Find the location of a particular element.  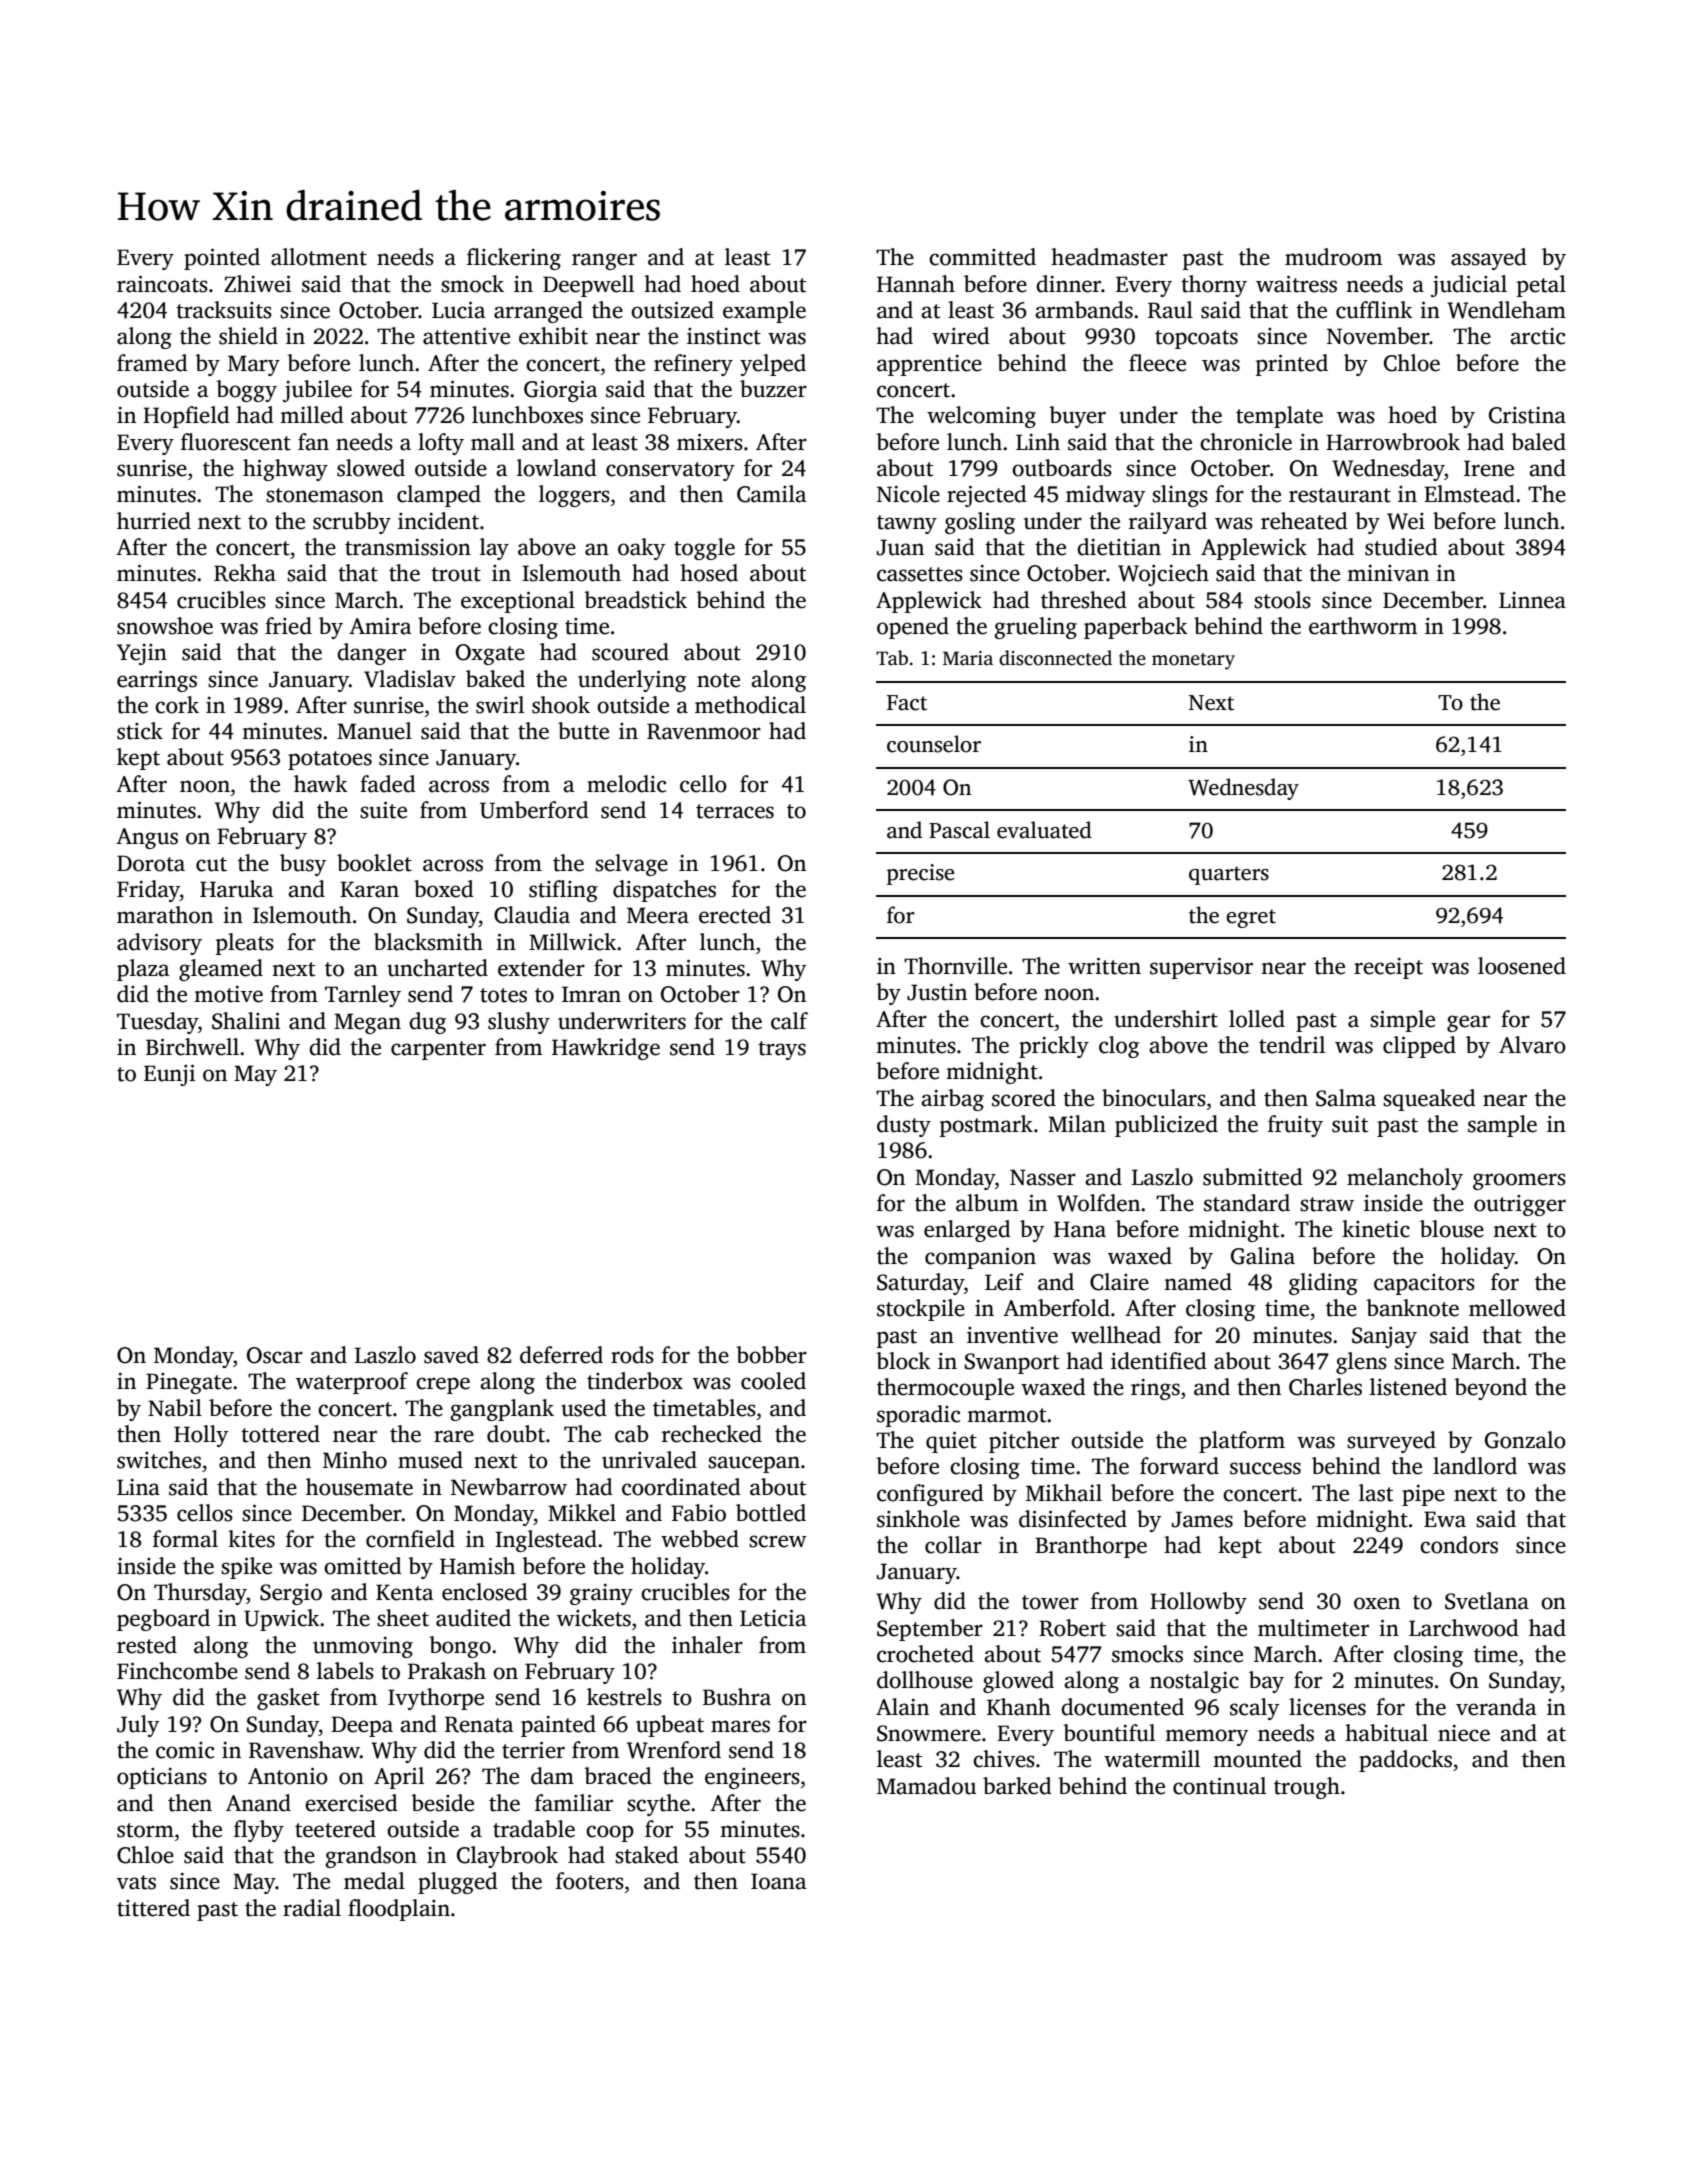

cork is located at coordinates (177, 705).
